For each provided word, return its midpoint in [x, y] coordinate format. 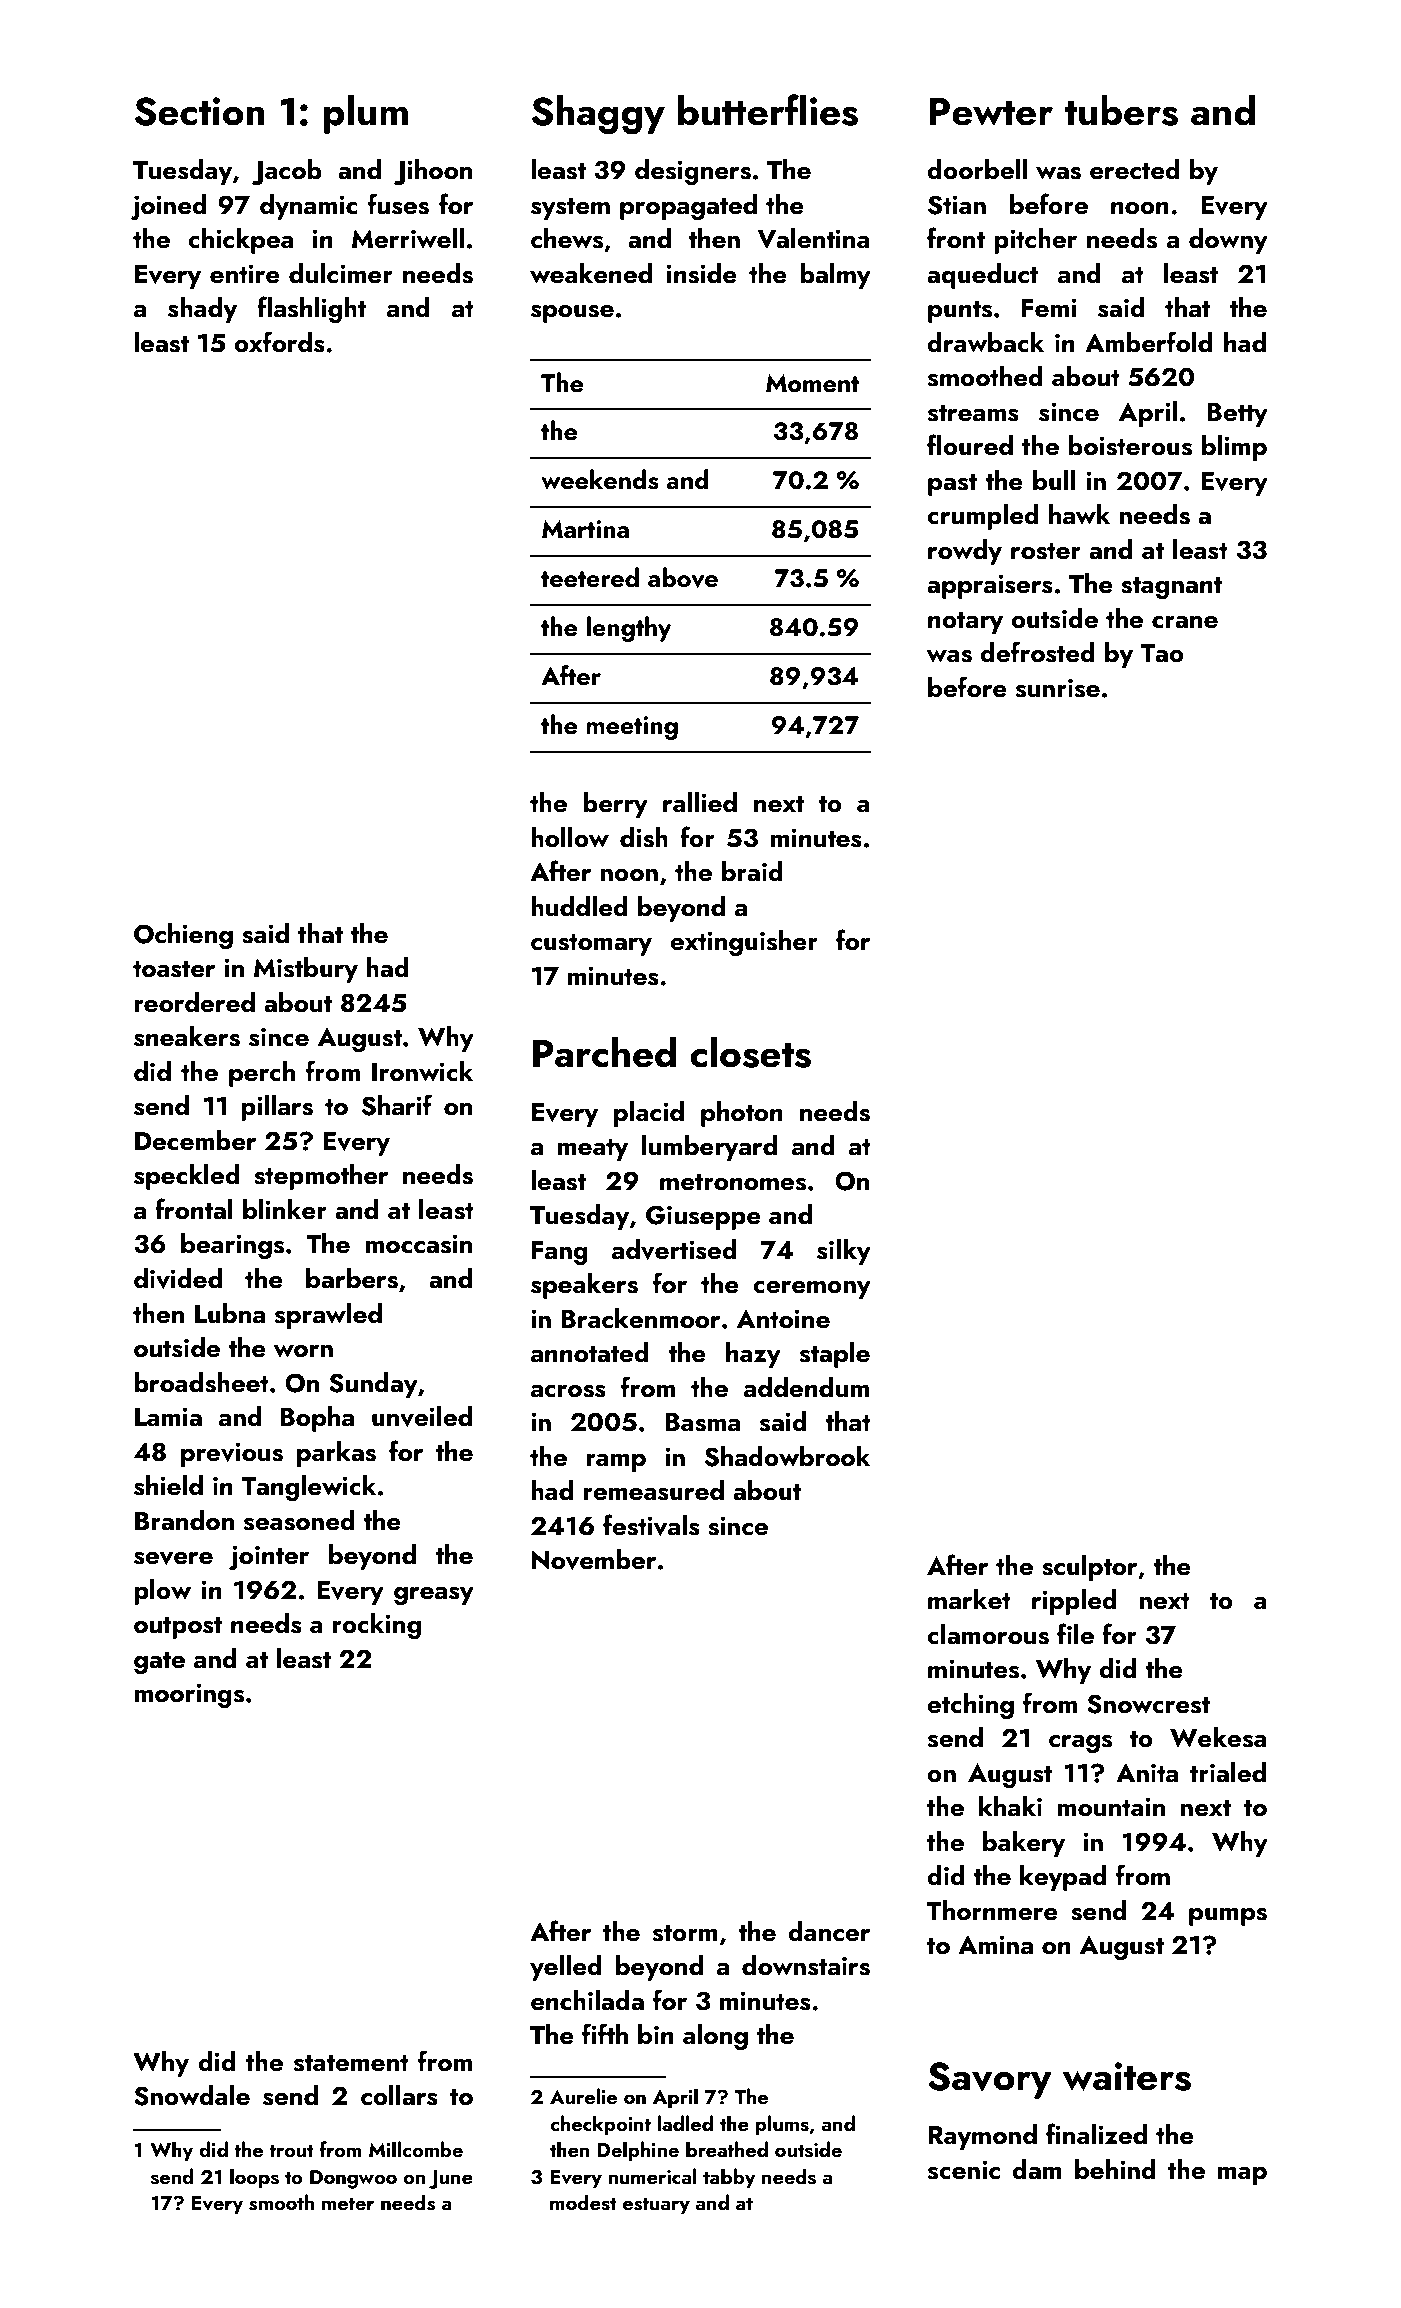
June [451, 2179]
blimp [1234, 448]
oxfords [280, 342]
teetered [590, 577]
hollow [570, 837]
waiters [1127, 2076]
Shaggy [598, 115]
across [568, 1391]
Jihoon [433, 172]
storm [685, 1933]
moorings [189, 1695]
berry [615, 805]
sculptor [1089, 1568]
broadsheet [201, 1382]
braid [752, 871]
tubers [1121, 110]
